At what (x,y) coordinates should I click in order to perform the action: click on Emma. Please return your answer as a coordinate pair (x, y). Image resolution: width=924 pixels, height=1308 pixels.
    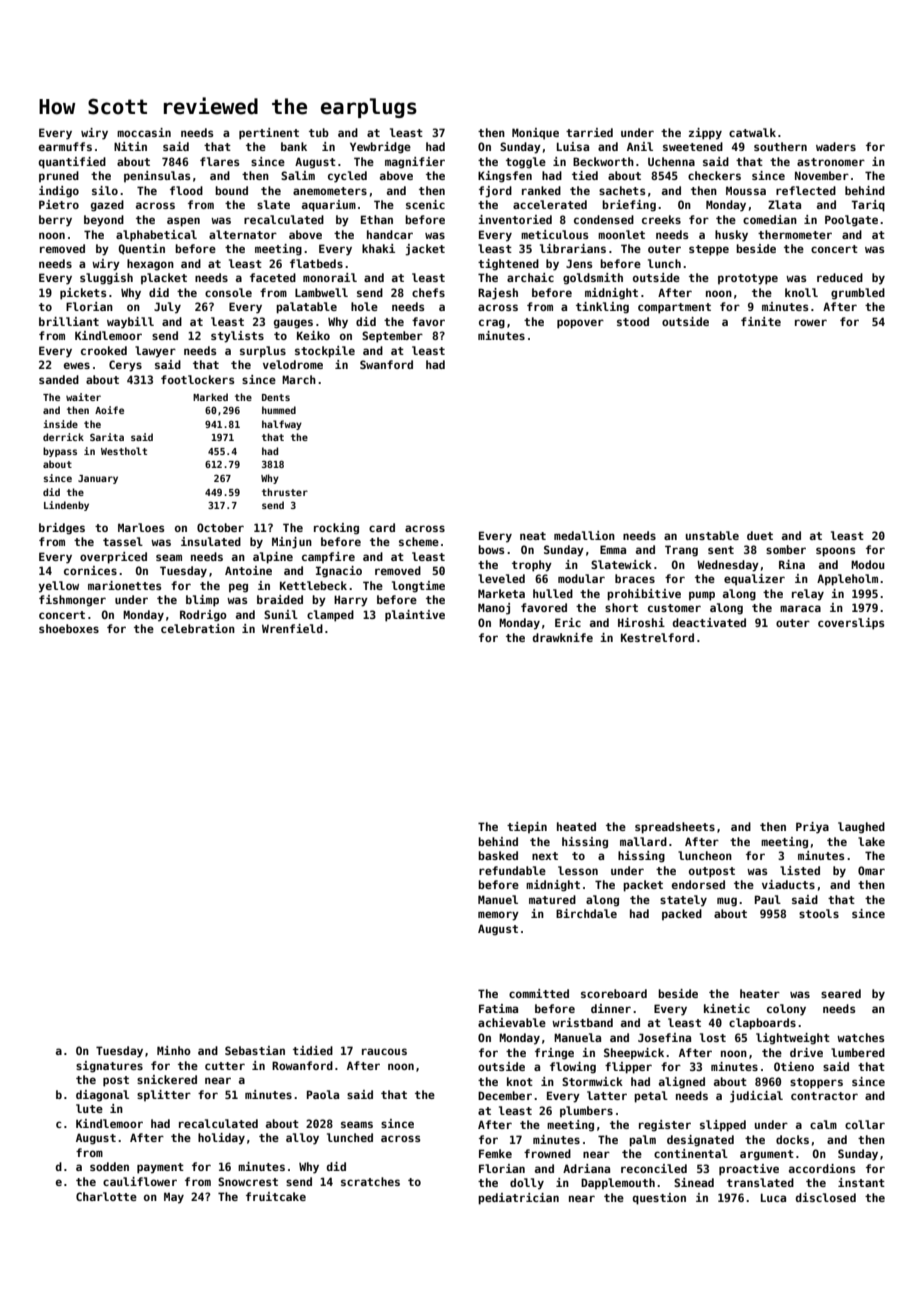
    Looking at the image, I should click on (613, 549).
